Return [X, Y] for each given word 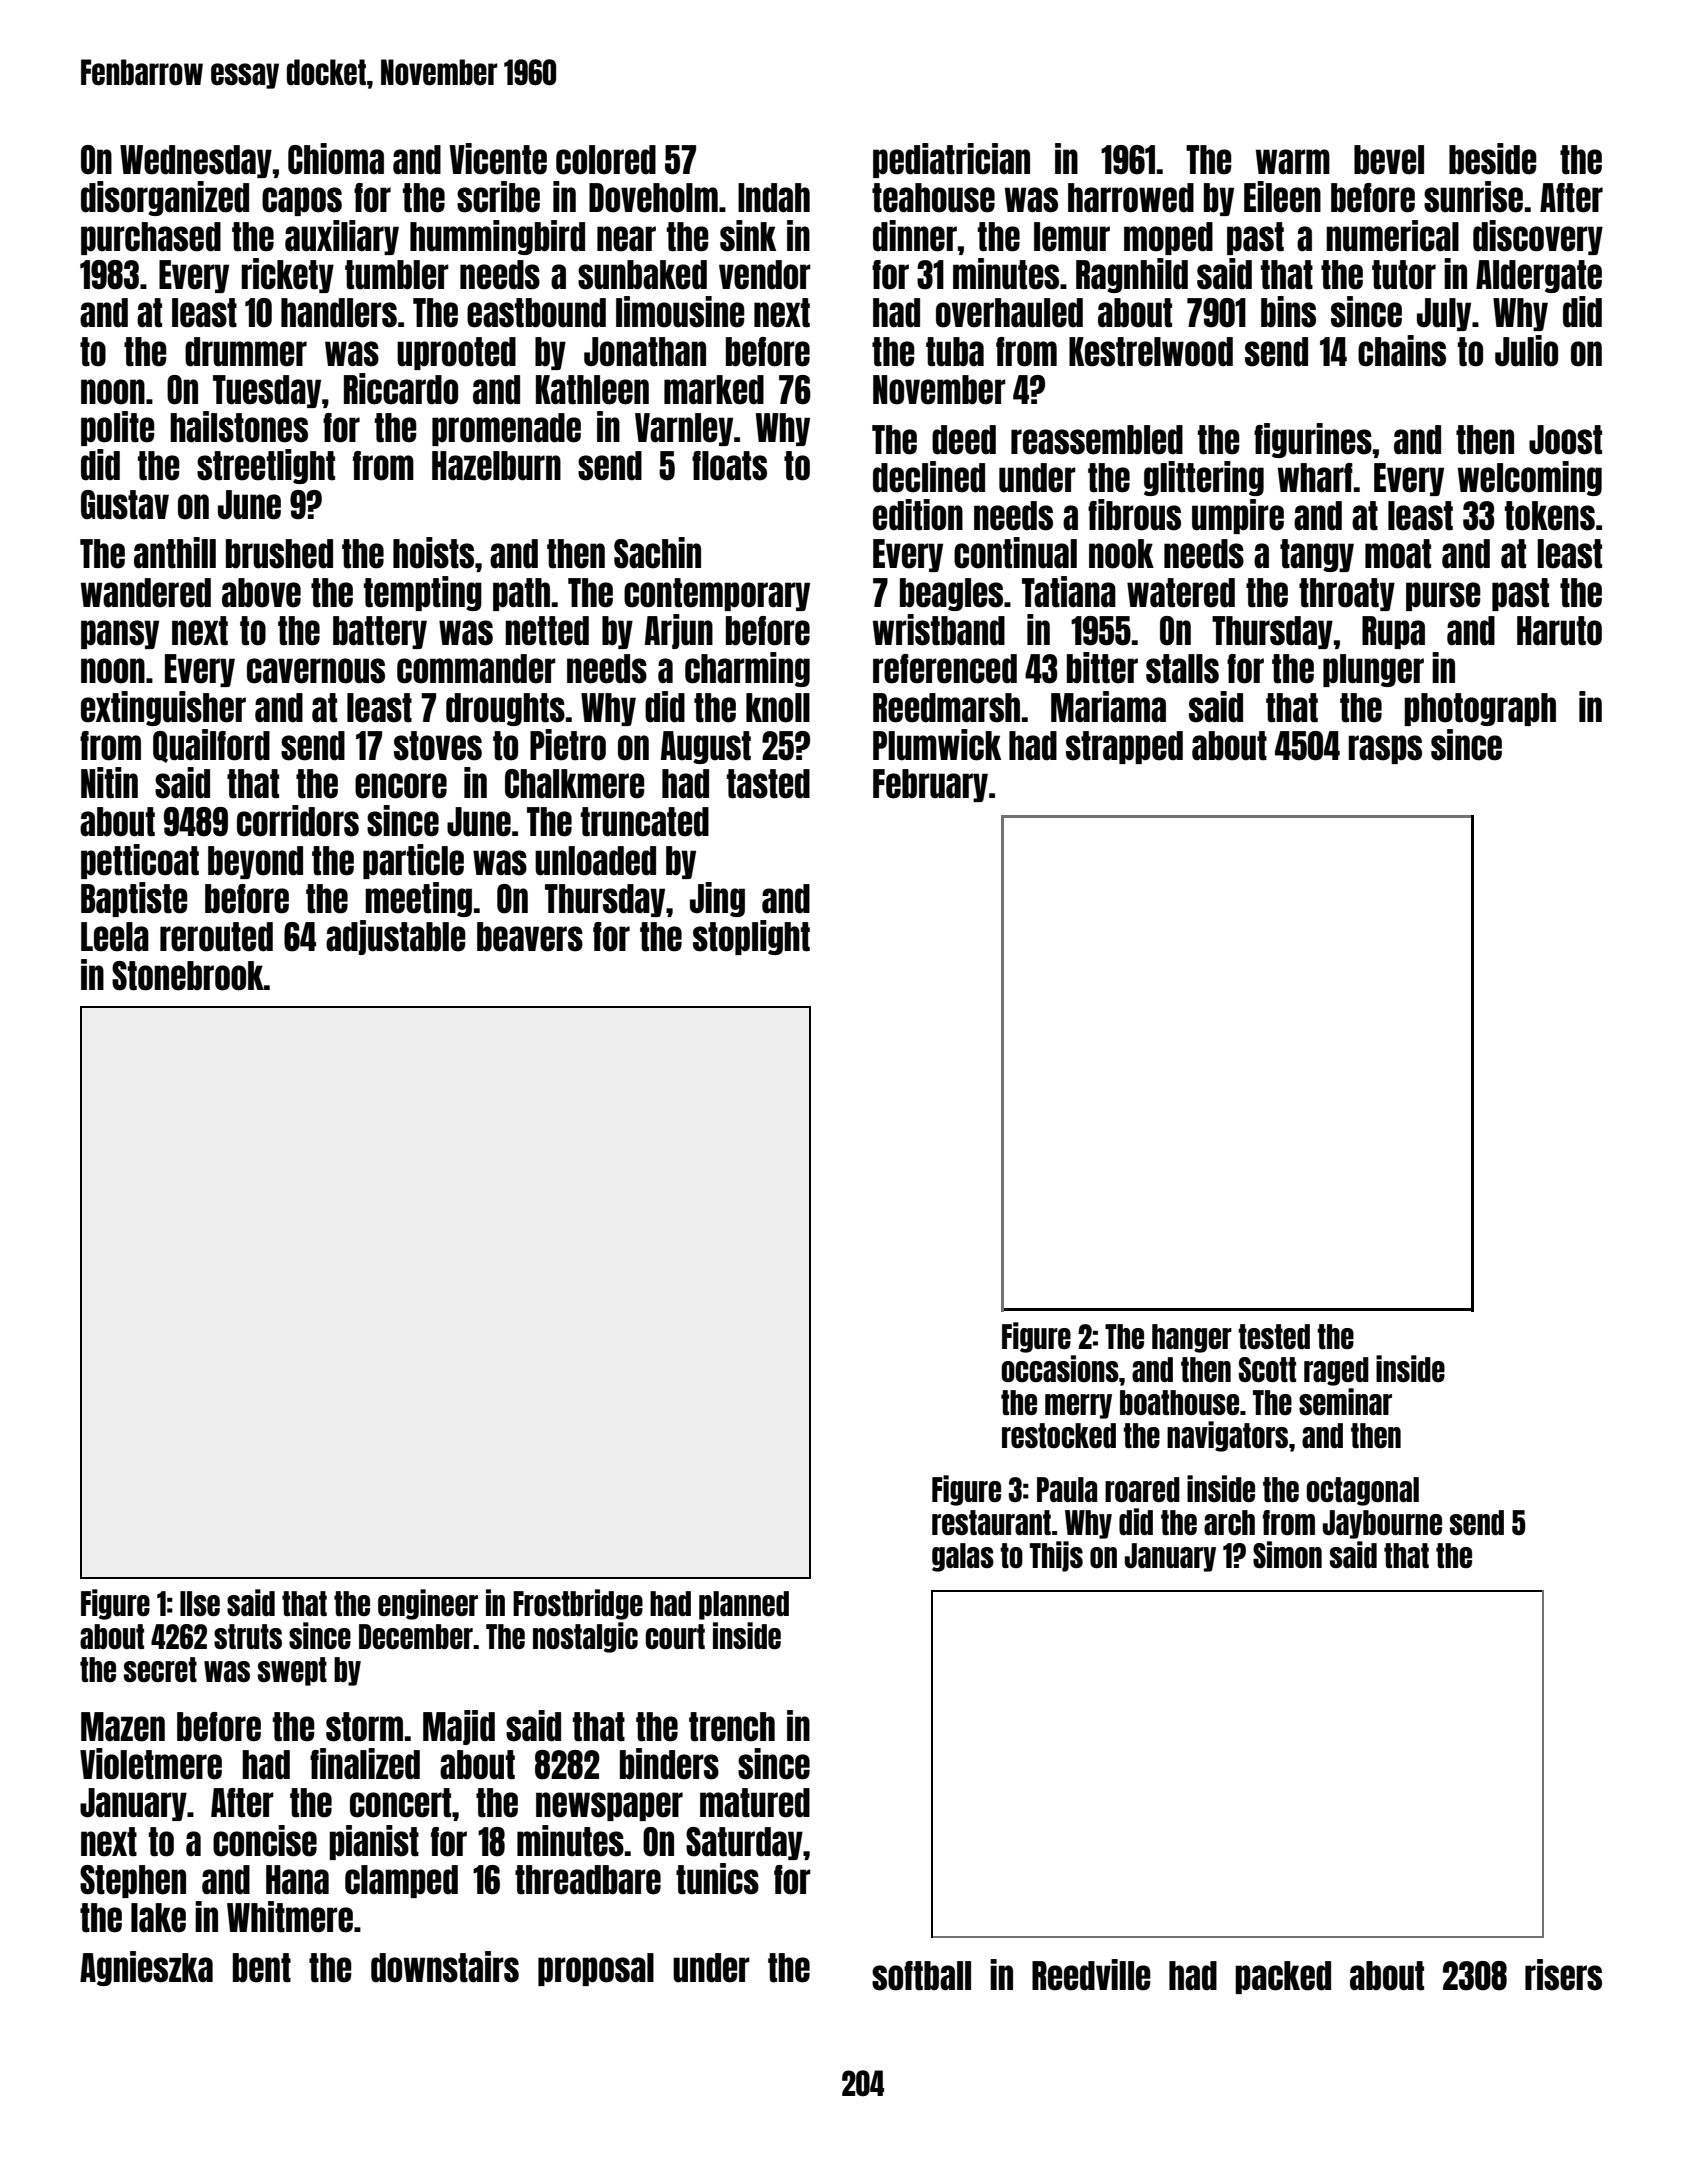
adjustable [396, 937]
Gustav [125, 505]
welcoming [1530, 478]
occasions [1060, 1368]
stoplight [751, 937]
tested [1274, 1336]
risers [1563, 1975]
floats [729, 466]
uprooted [456, 353]
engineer [428, 1604]
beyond [255, 862]
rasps [1385, 749]
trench [732, 1727]
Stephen [133, 1881]
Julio [1526, 351]
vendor [765, 275]
